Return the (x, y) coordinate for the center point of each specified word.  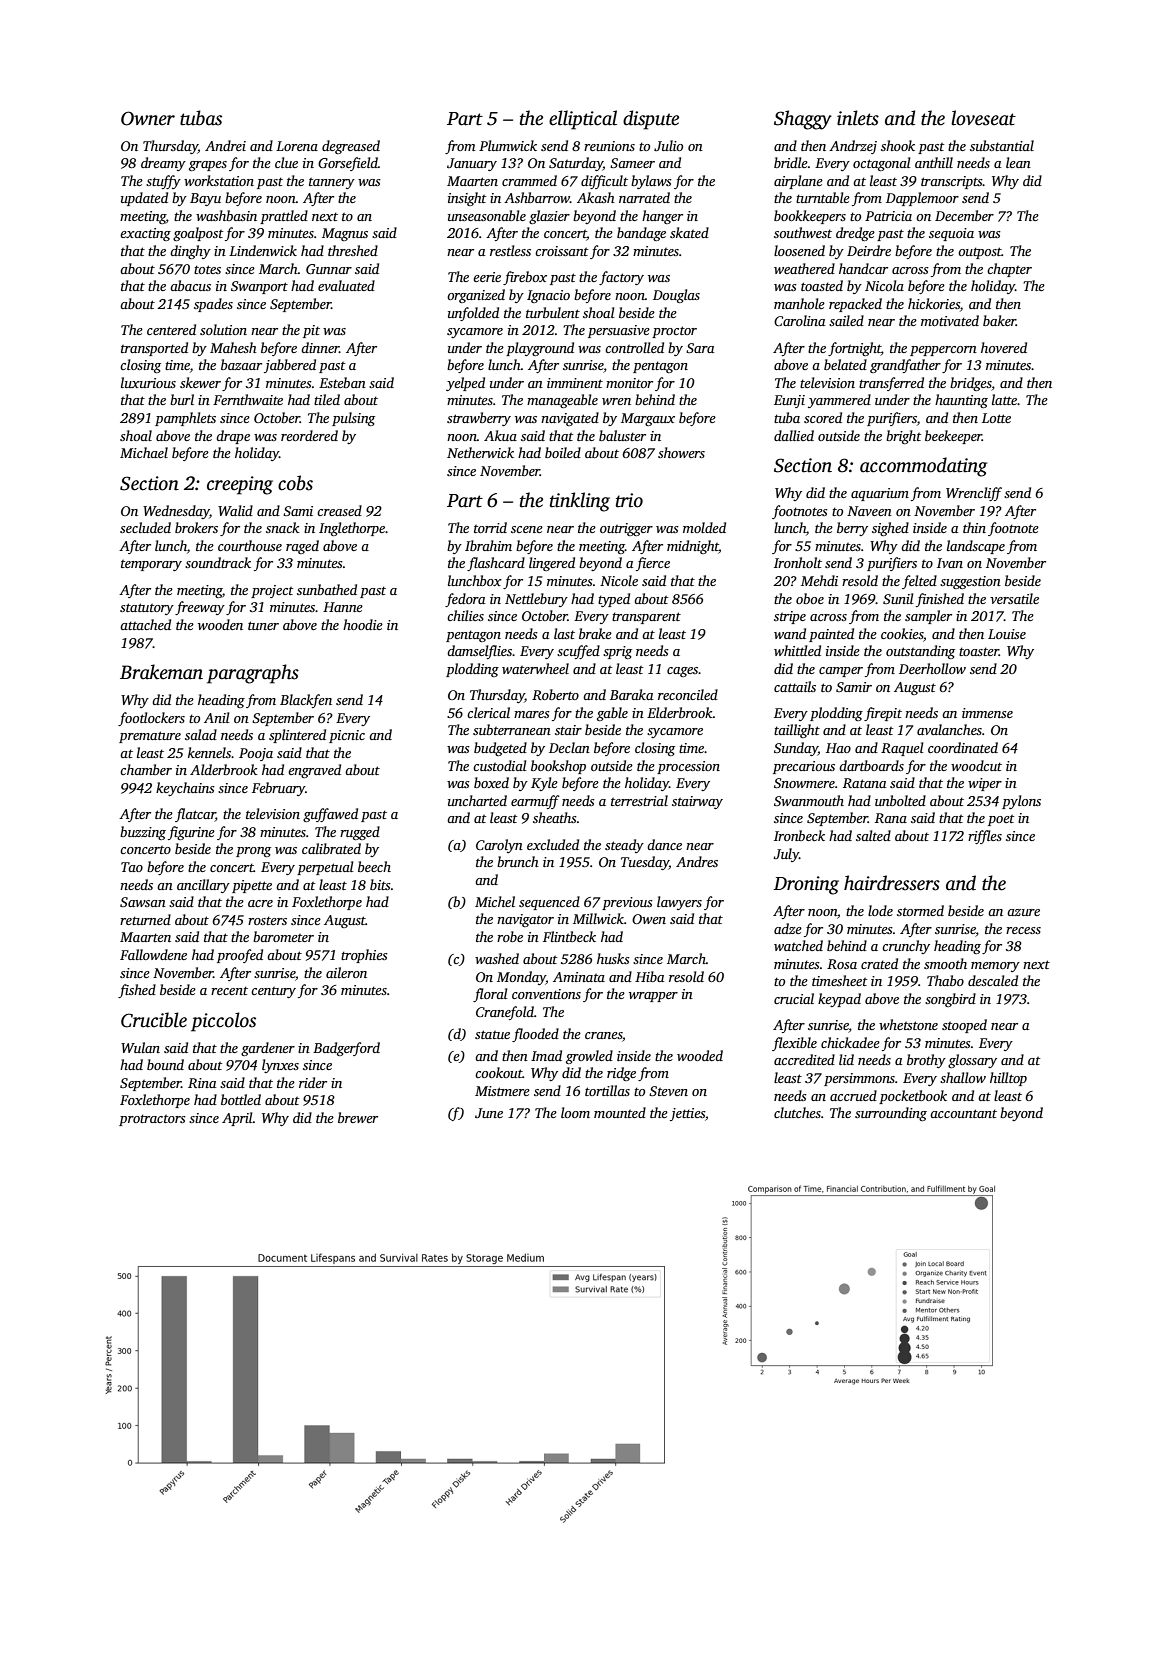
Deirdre (869, 250)
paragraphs (253, 674)
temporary (151, 565)
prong (253, 852)
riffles (985, 837)
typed (614, 600)
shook (898, 145)
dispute (651, 120)
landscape (976, 547)
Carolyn (499, 846)
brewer (358, 1117)
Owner (148, 118)
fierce (653, 564)
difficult (604, 182)
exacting (145, 234)
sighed (890, 529)
